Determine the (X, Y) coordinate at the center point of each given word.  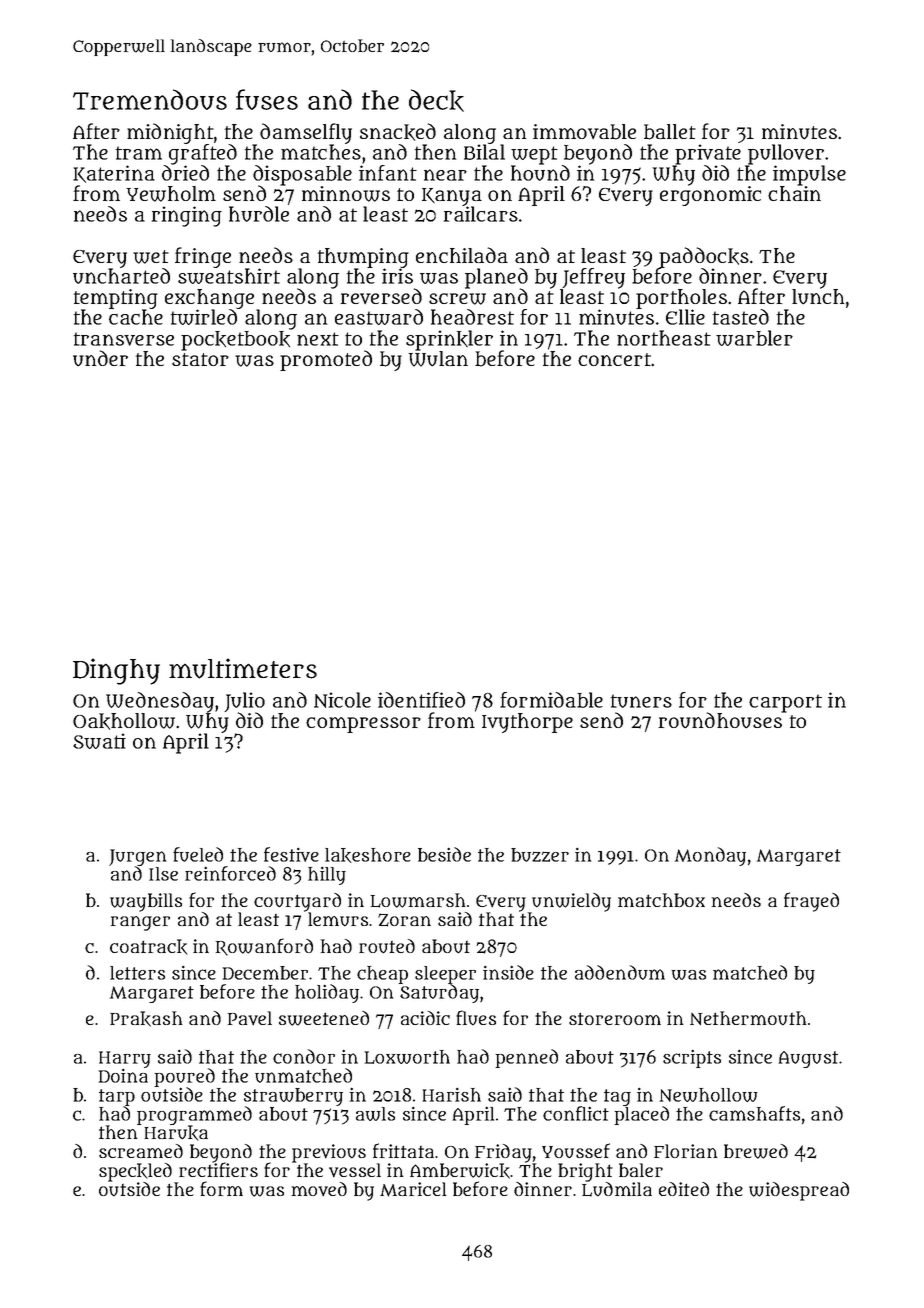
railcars (481, 214)
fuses (267, 99)
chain (794, 193)
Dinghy (116, 671)
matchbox (661, 900)
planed (496, 278)
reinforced (230, 873)
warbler (754, 338)
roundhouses (720, 721)
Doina (123, 1075)
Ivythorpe (527, 723)
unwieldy (571, 902)
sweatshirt (229, 276)
